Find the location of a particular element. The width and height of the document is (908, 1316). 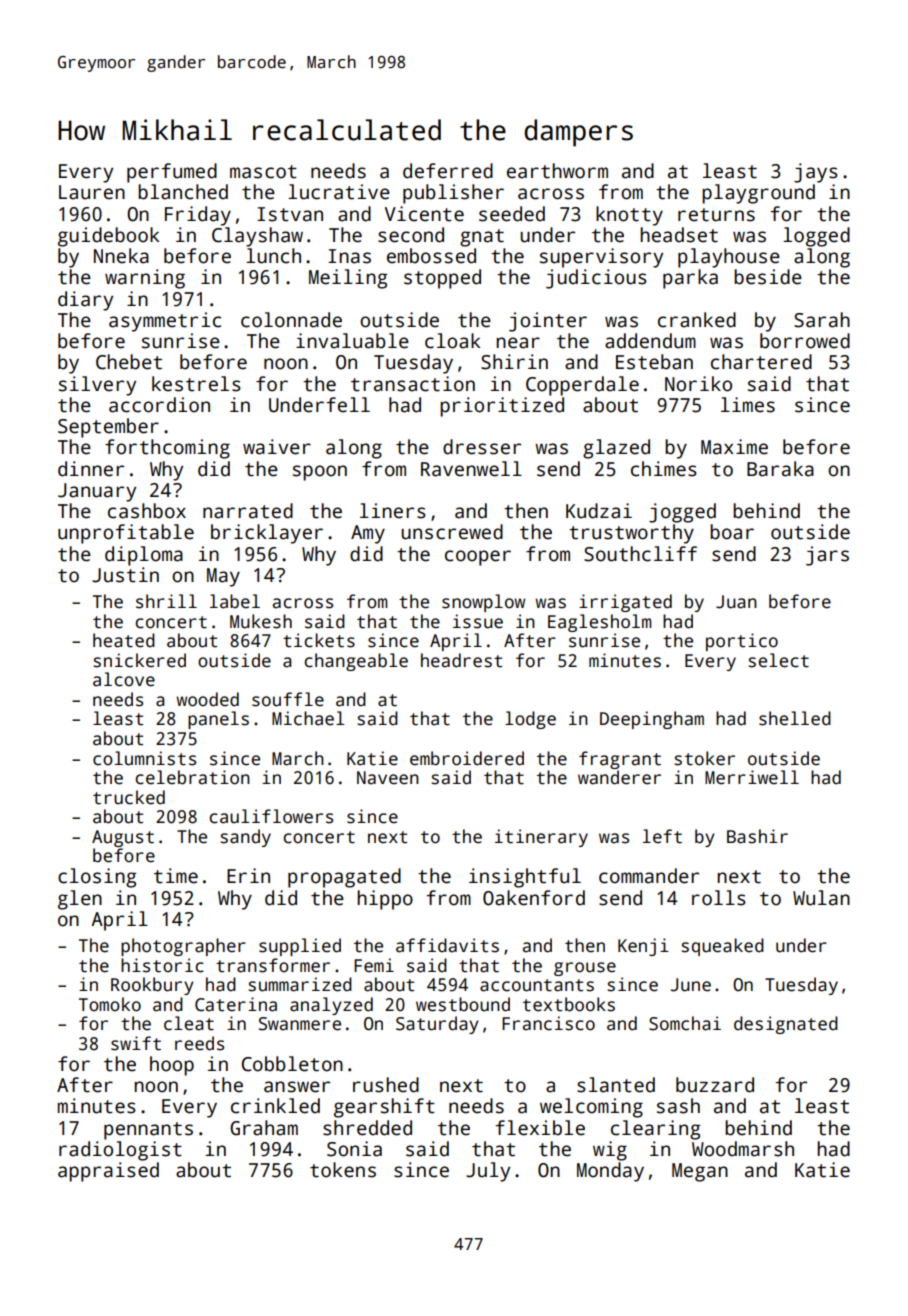

lucrative is located at coordinates (339, 192).
